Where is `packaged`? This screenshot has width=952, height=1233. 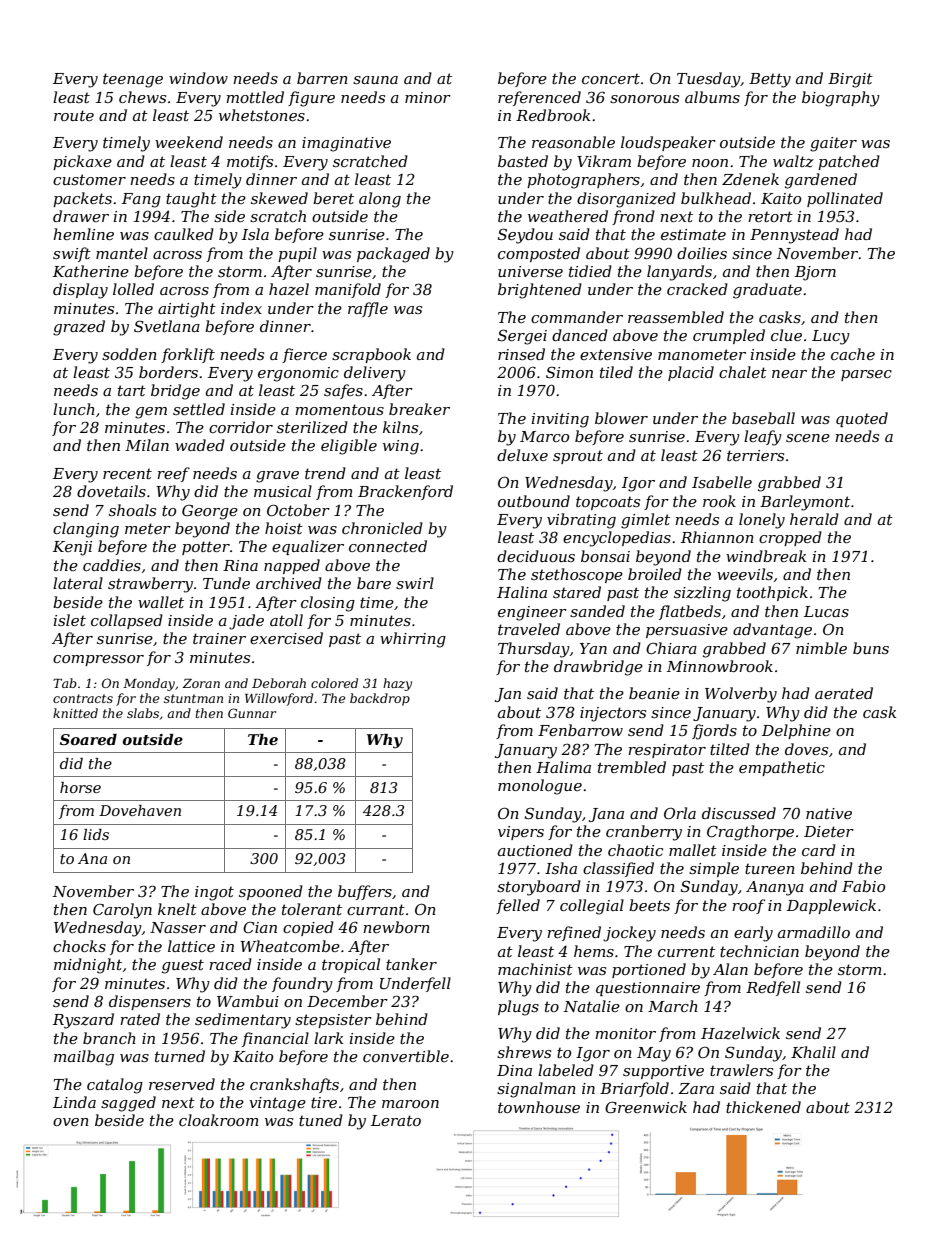 packaged is located at coordinates (393, 255).
